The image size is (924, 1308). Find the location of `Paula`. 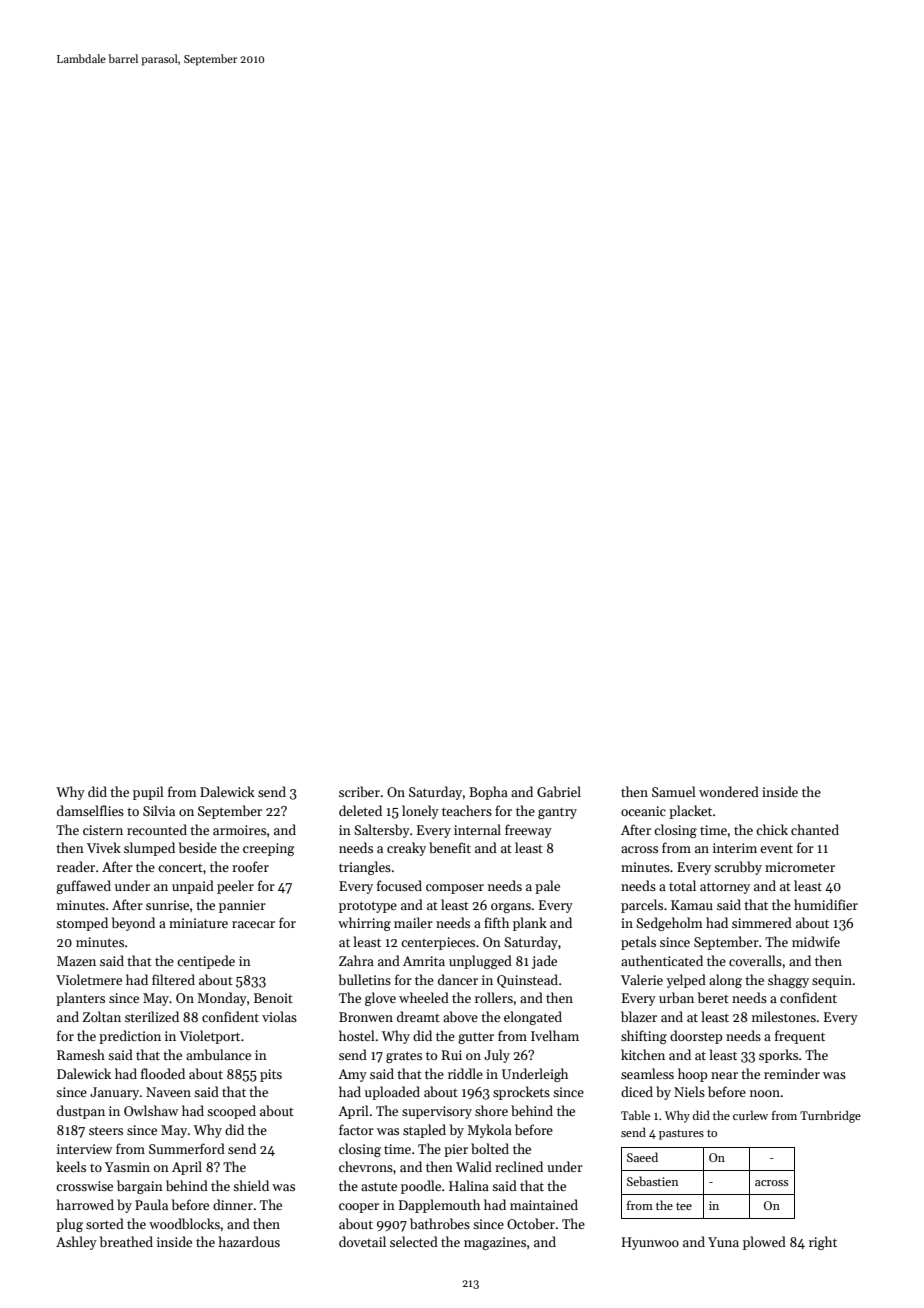

Paula is located at coordinates (151, 1204).
